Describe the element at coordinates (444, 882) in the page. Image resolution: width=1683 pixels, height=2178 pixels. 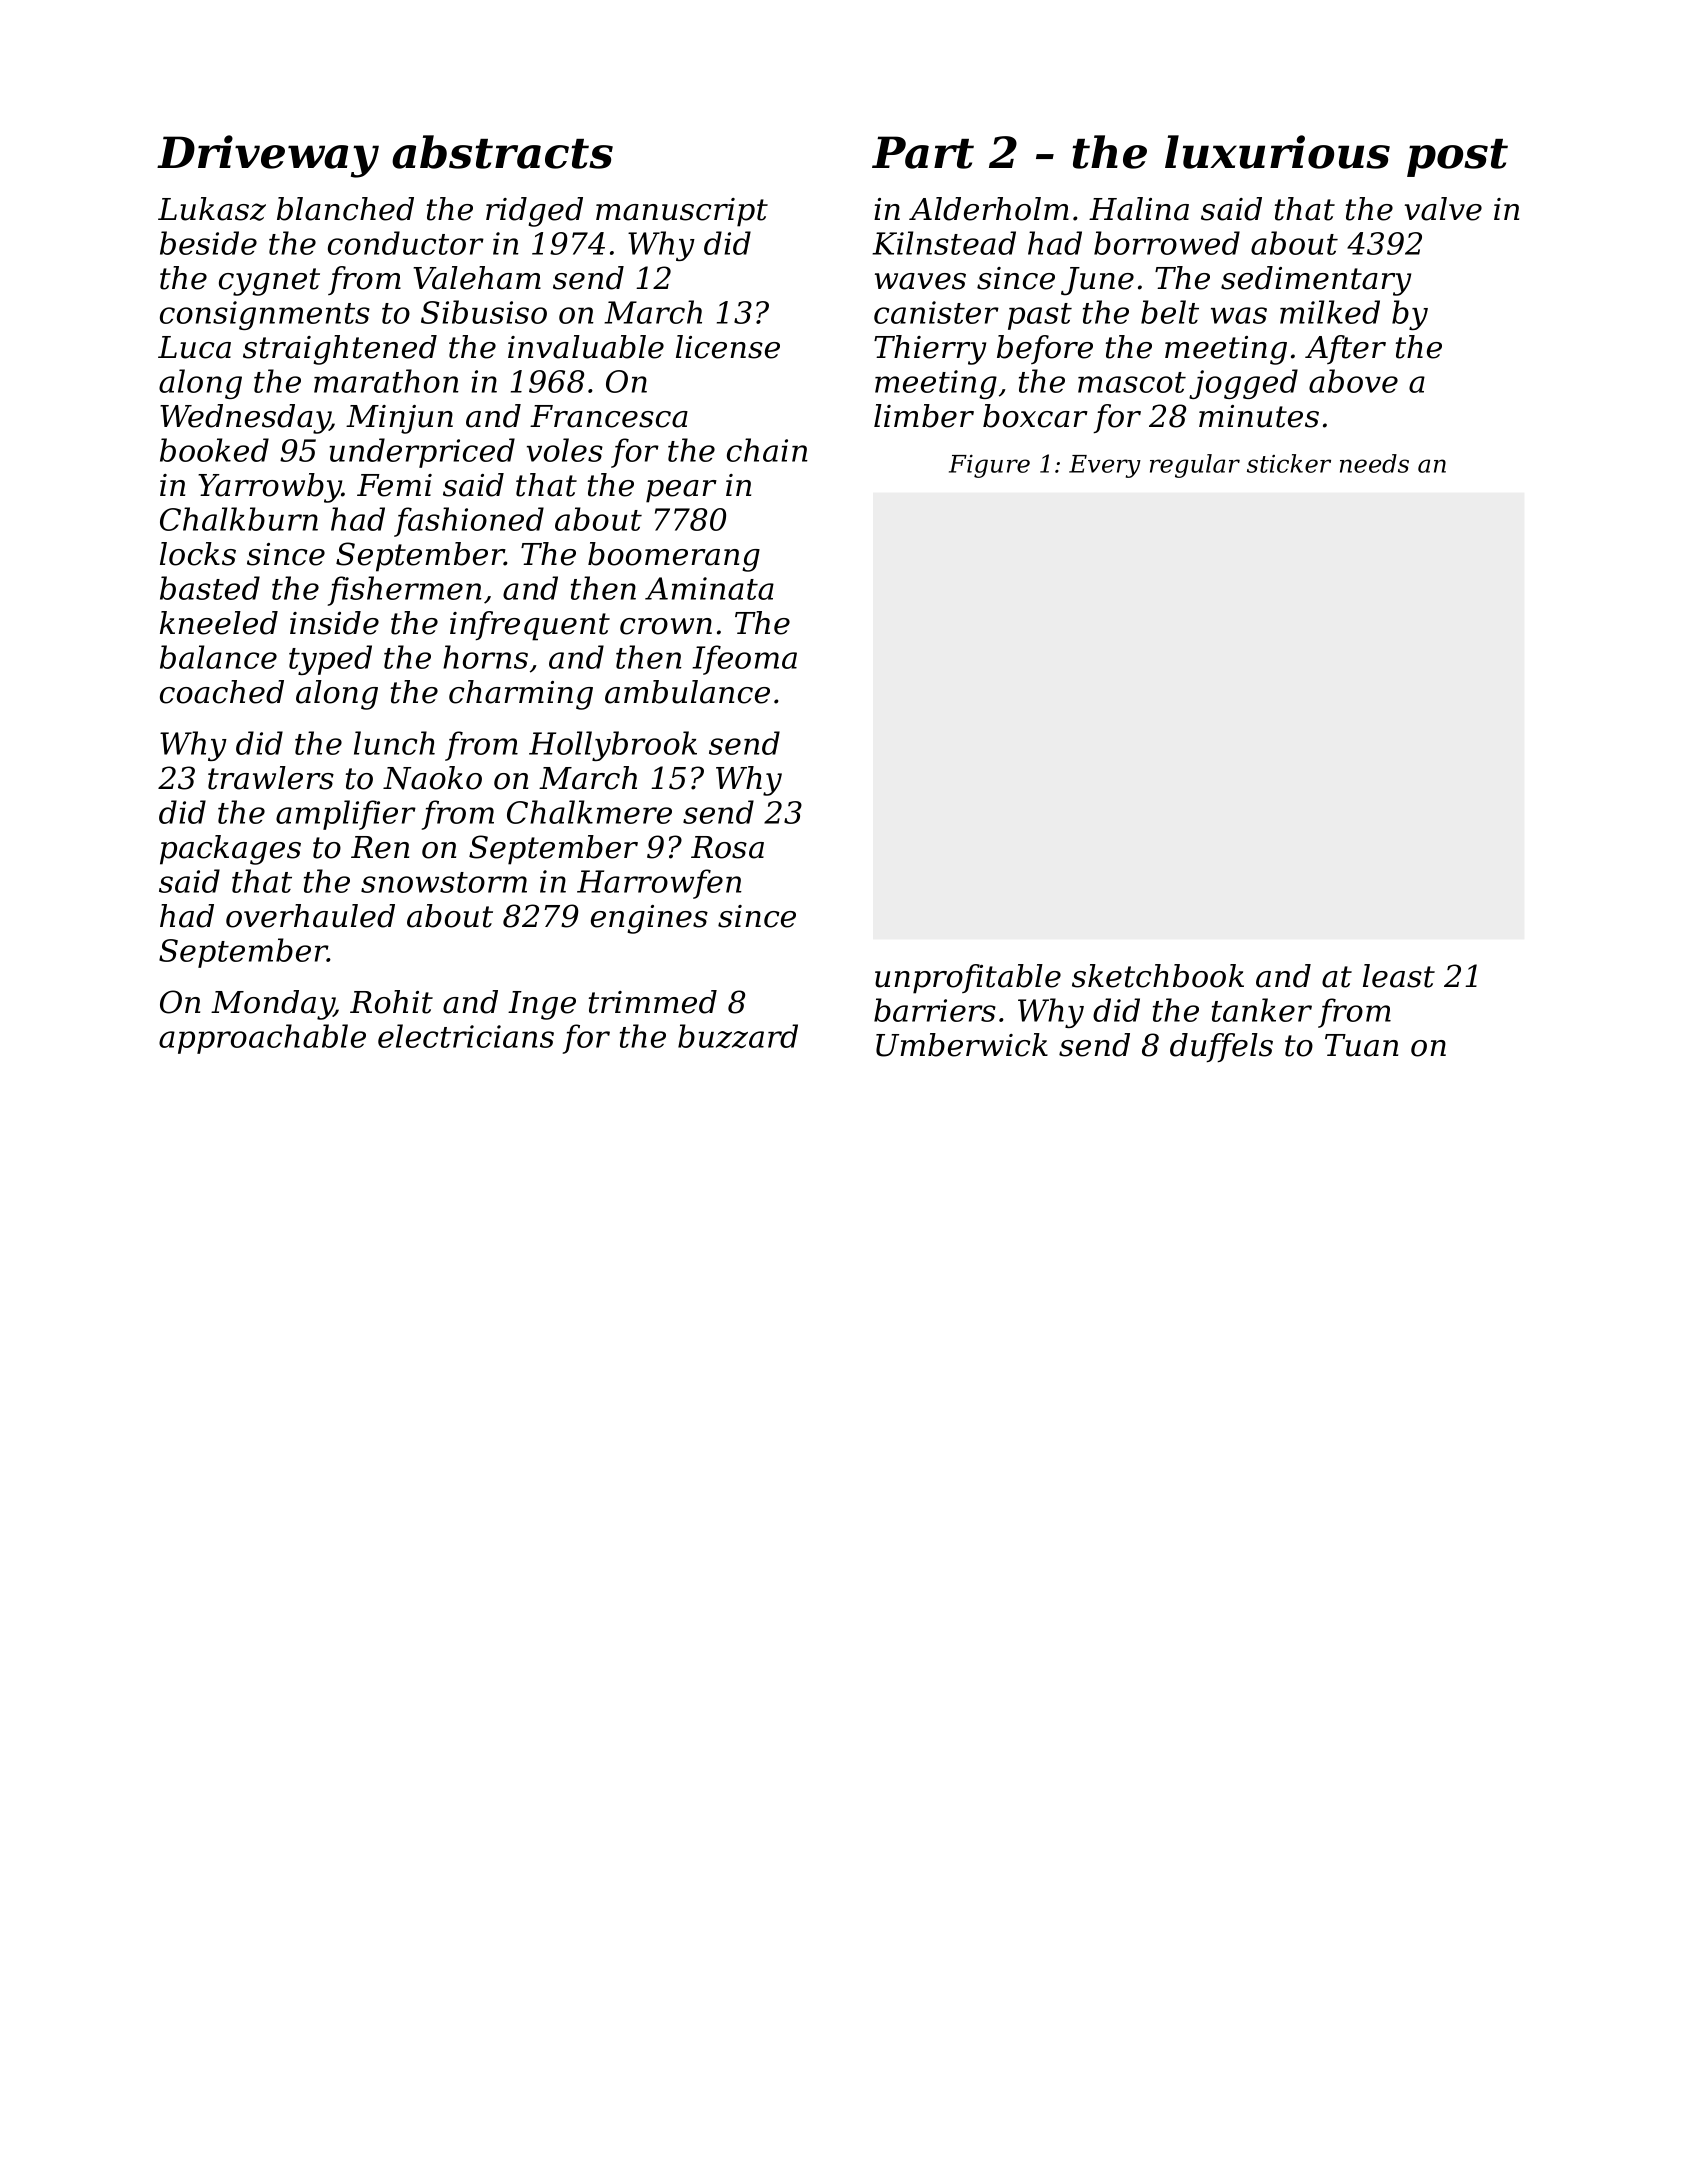
I see `snowstorm` at that location.
